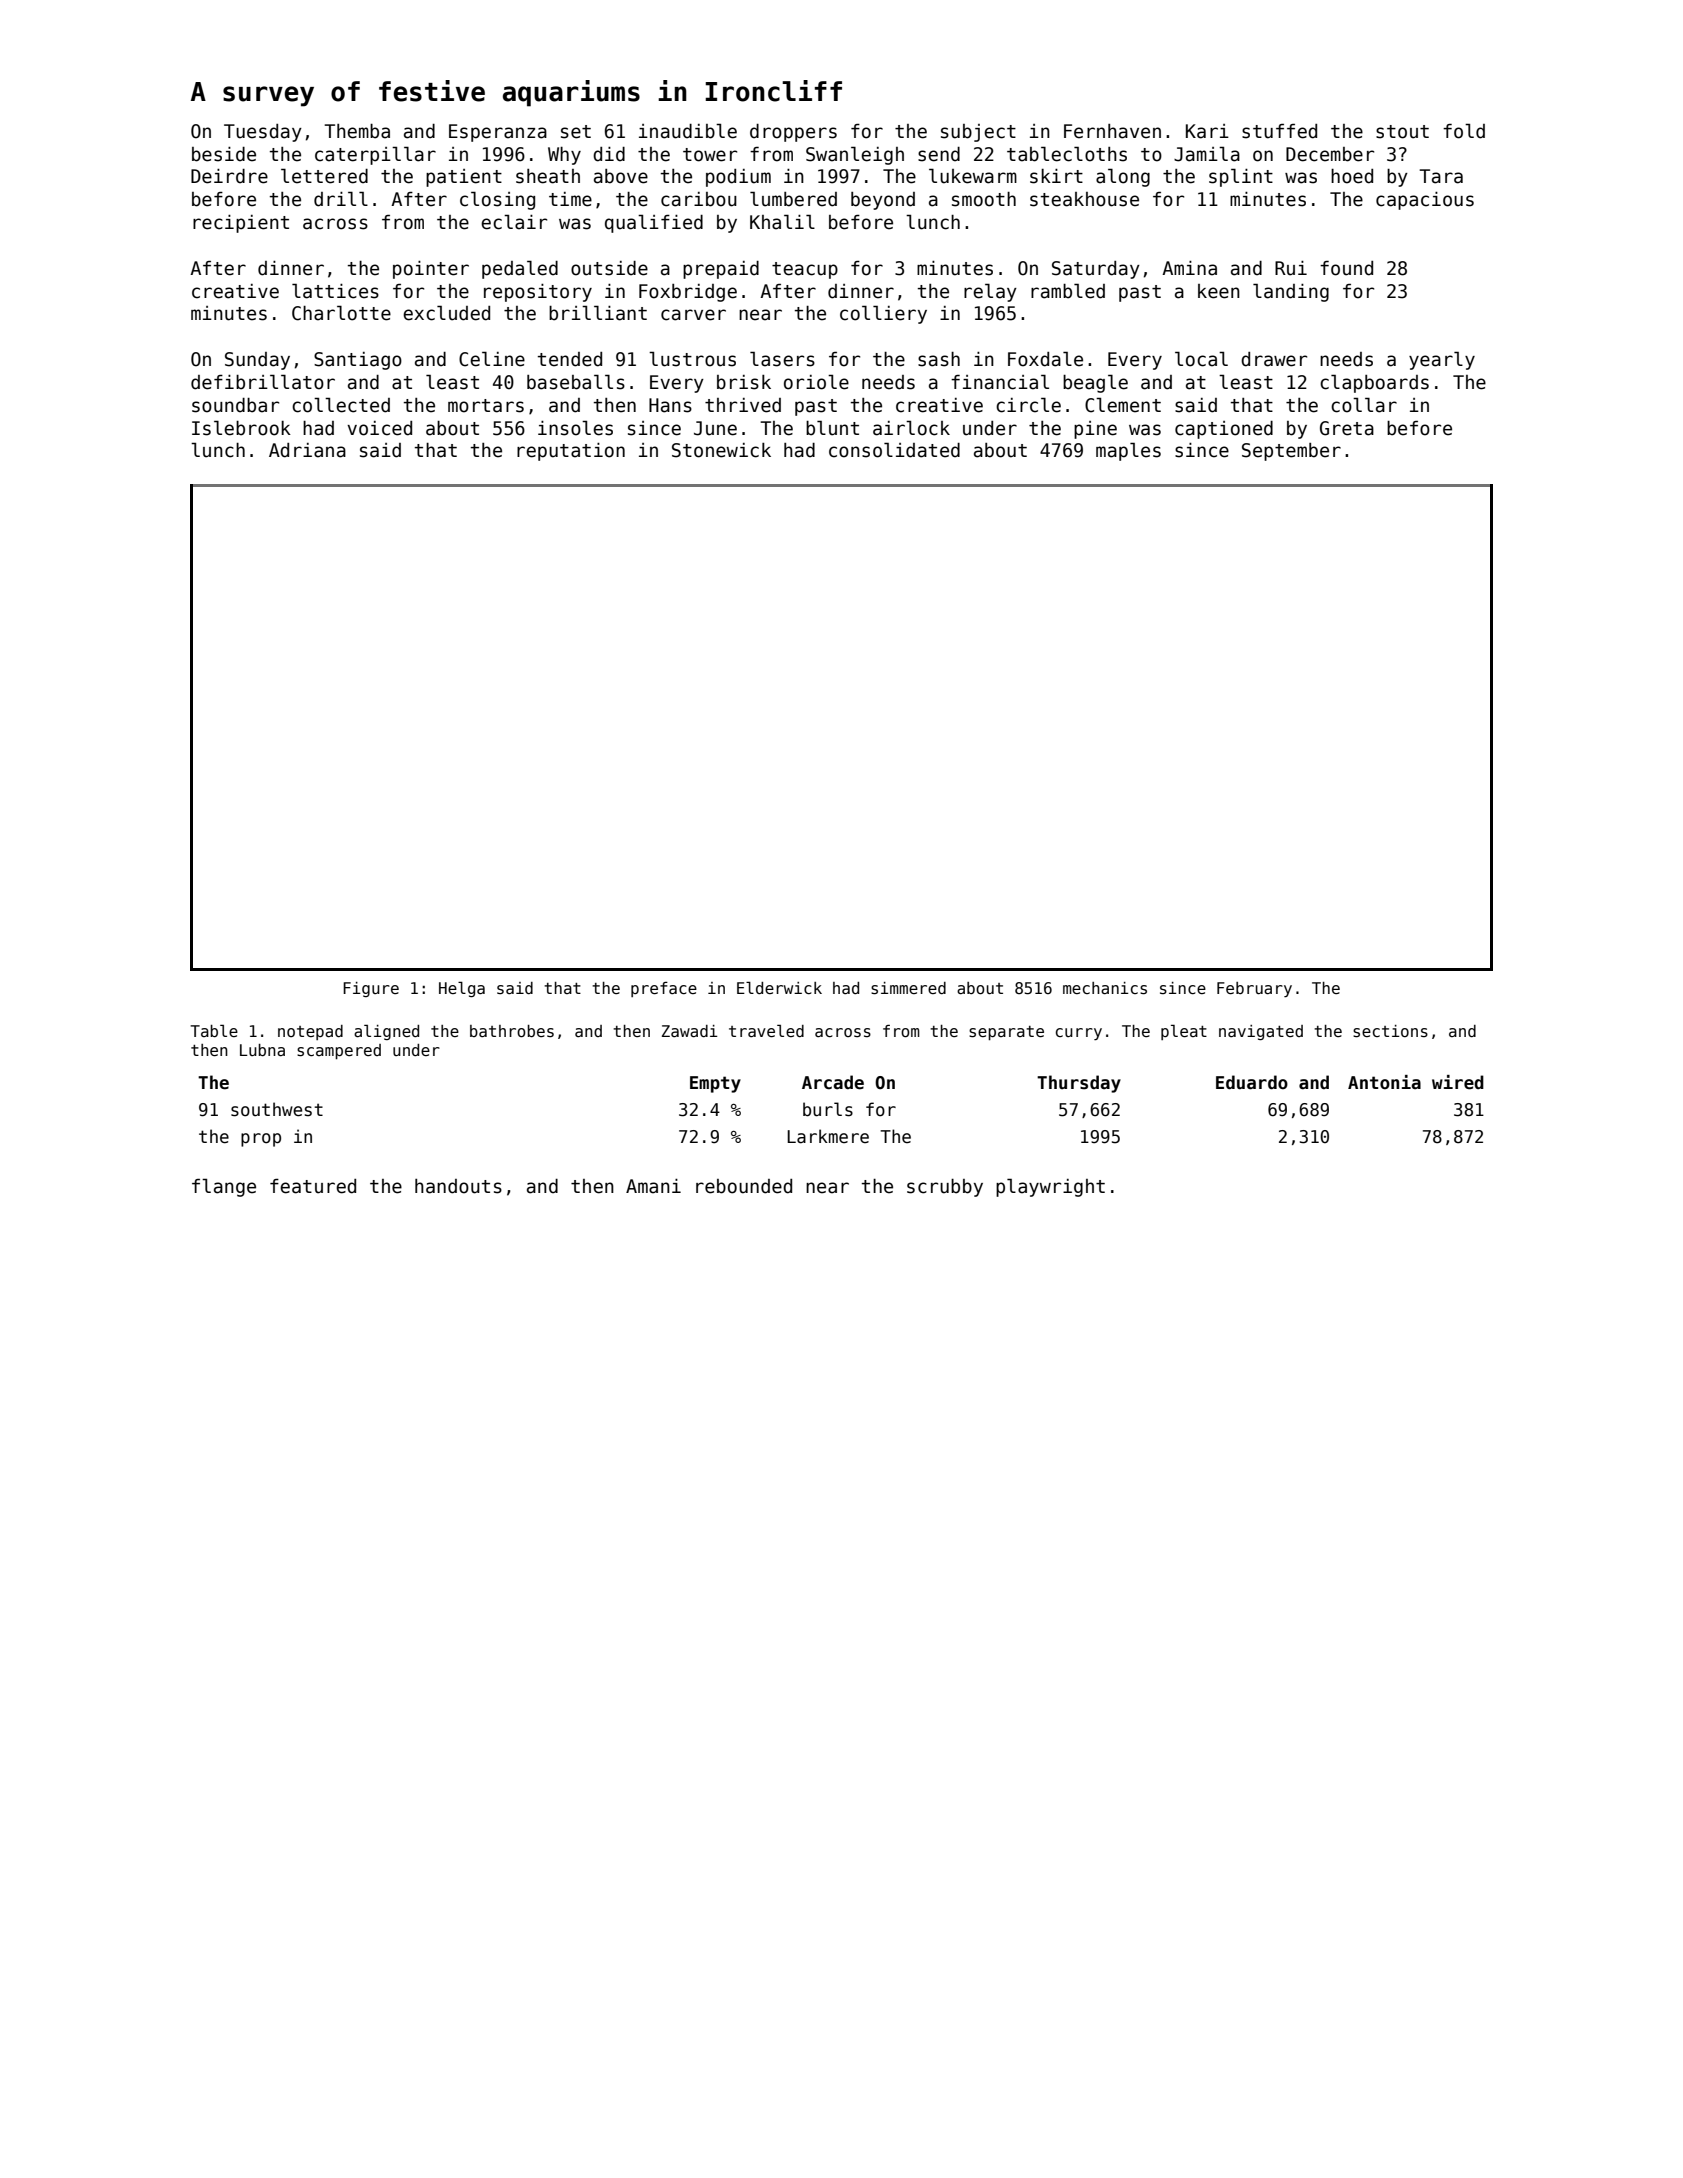  Describe the element at coordinates (1128, 451) in the screenshot. I see `maples` at that location.
